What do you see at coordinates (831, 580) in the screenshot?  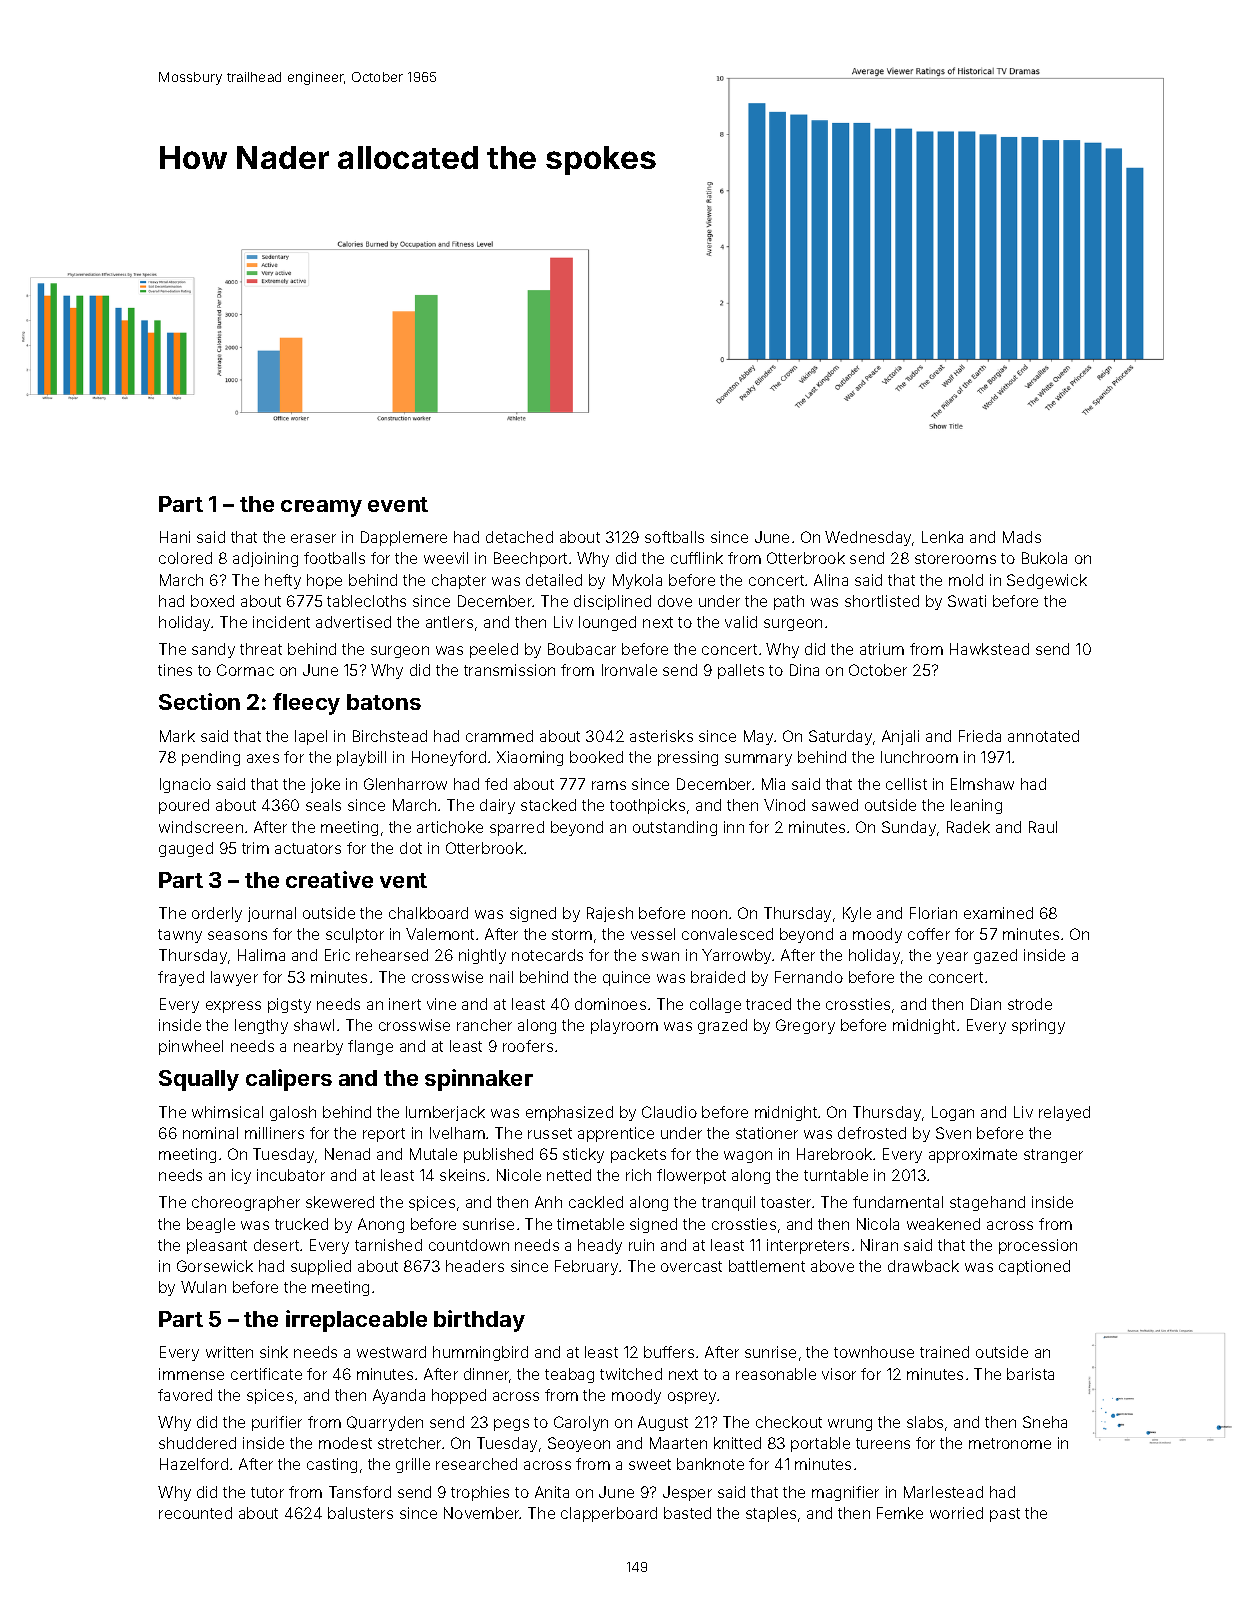 I see `Alina` at bounding box center [831, 580].
